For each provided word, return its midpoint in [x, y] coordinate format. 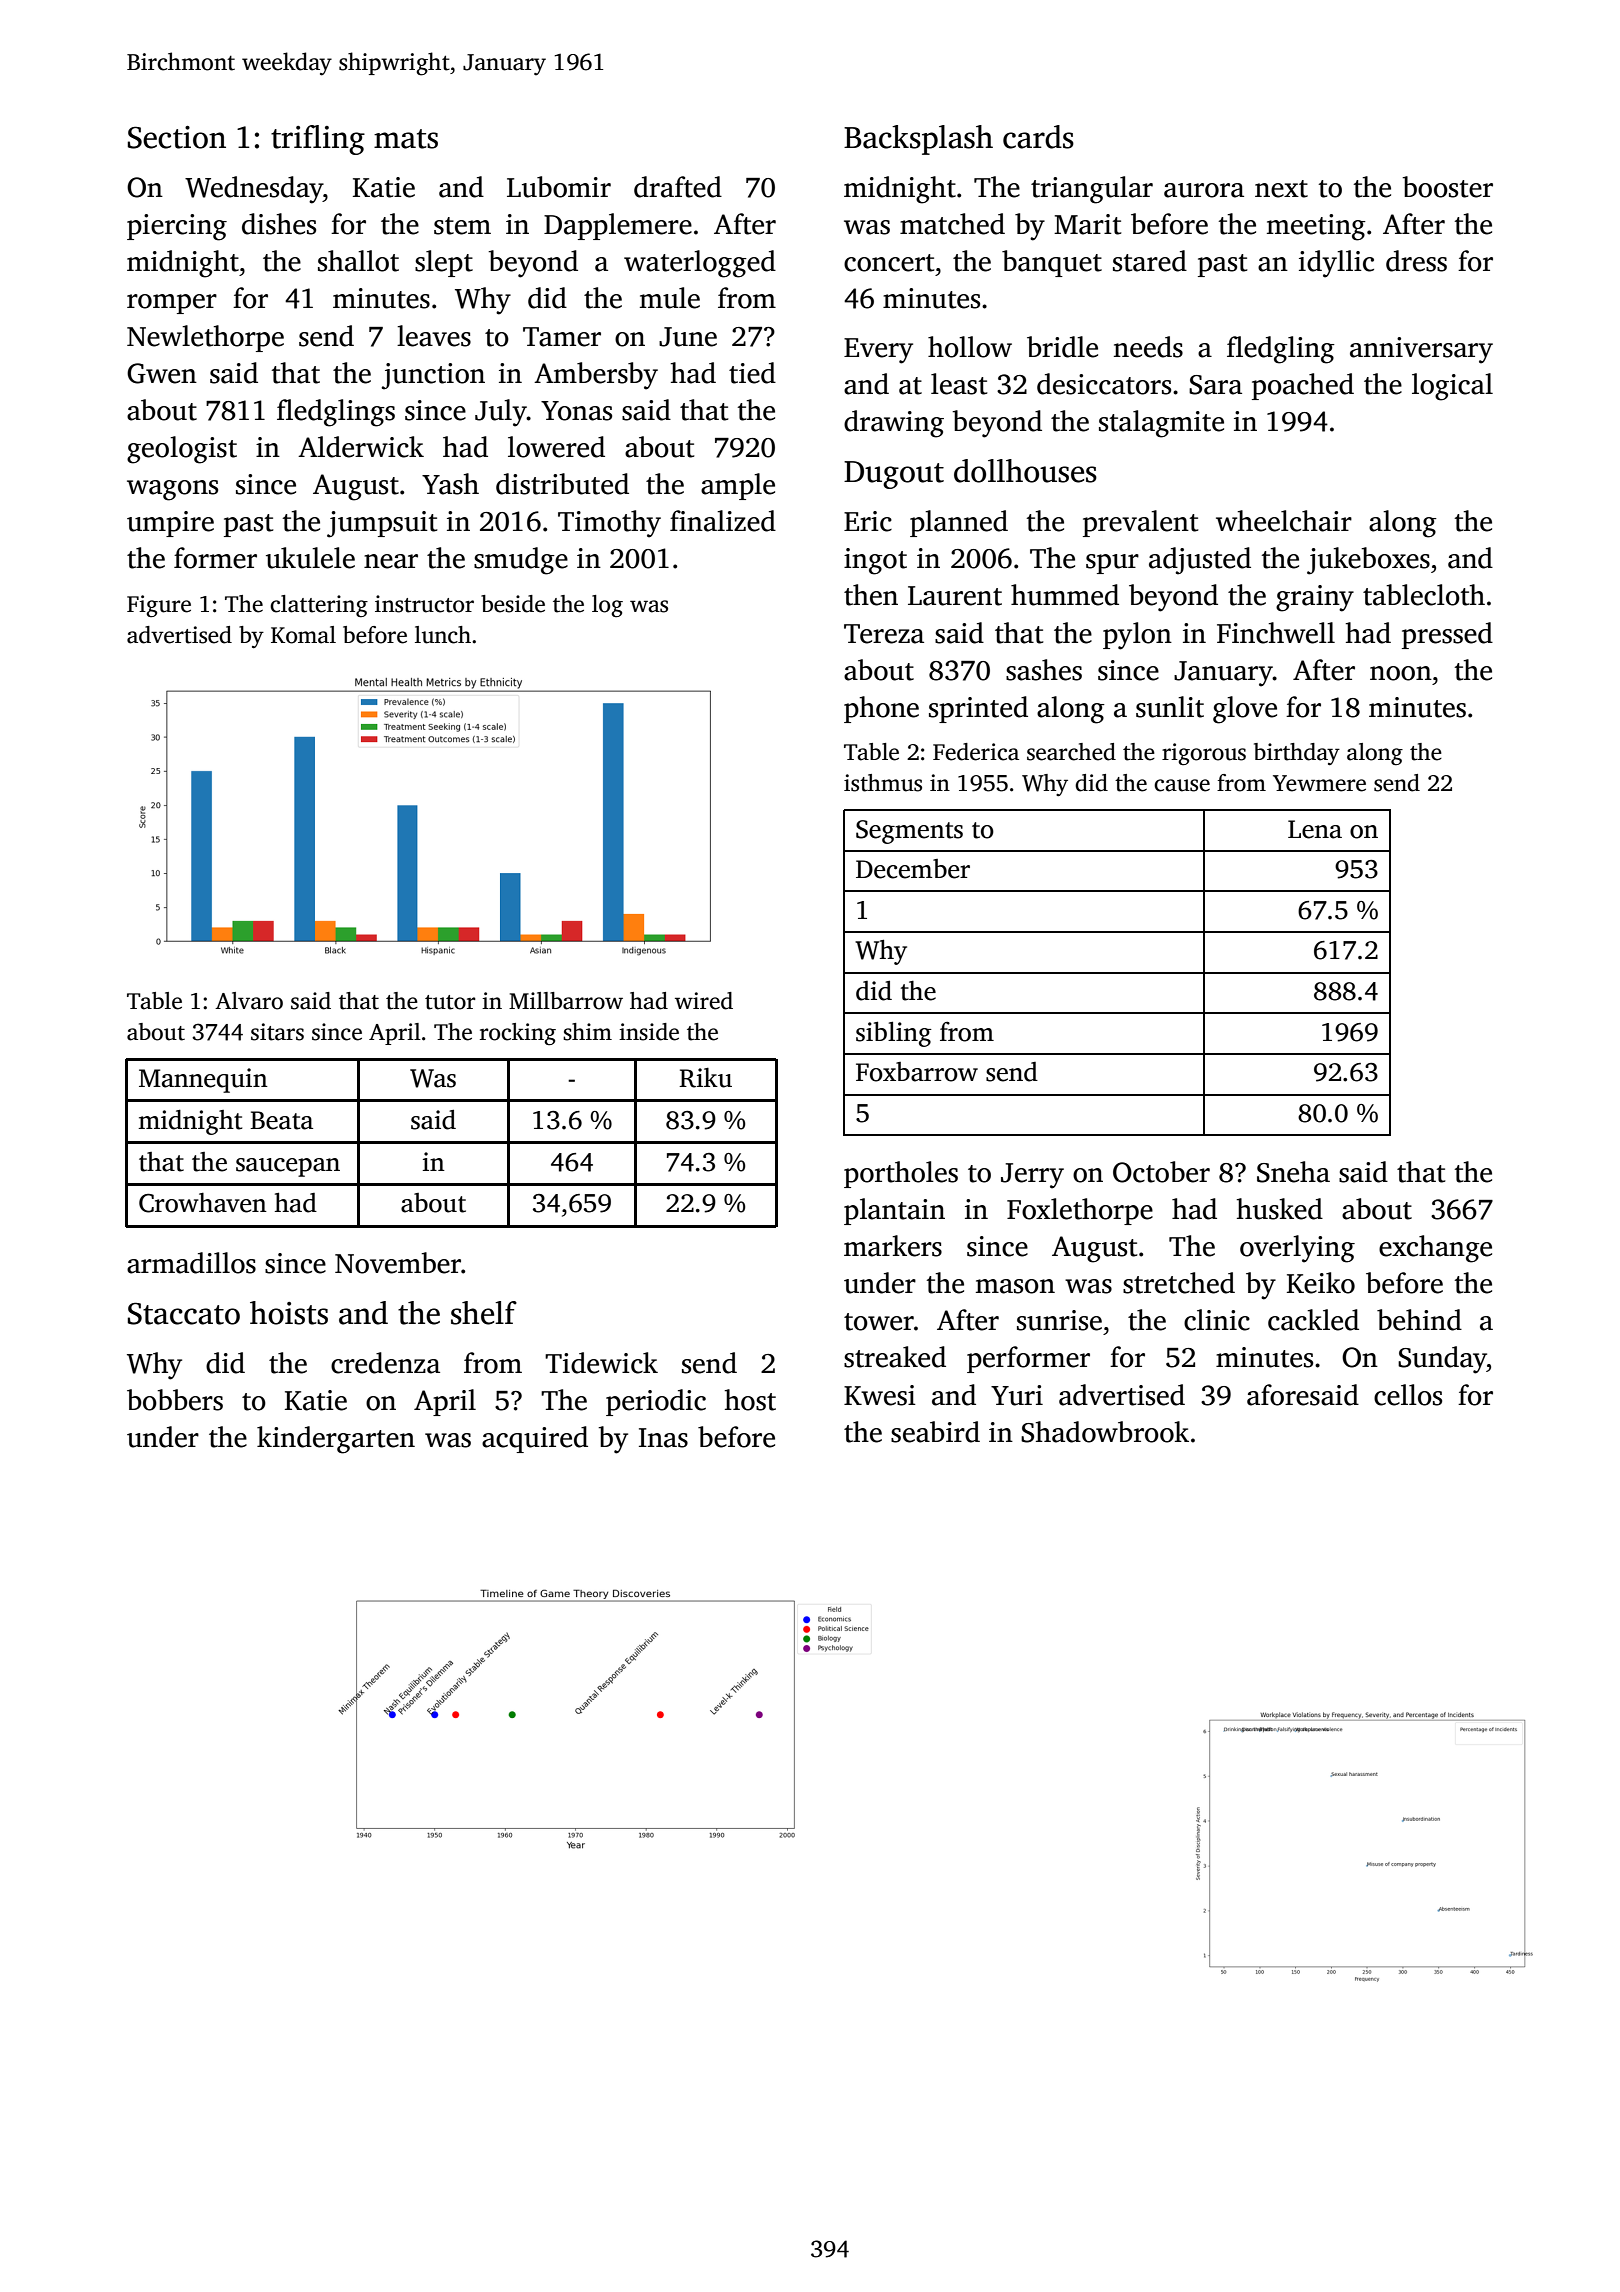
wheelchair [1284, 521]
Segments [909, 832]
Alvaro [249, 1001]
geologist [182, 450]
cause [1182, 785]
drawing [894, 424]
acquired [535, 1439]
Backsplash [918, 140]
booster [1447, 187]
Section [177, 137]
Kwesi [880, 1395]
